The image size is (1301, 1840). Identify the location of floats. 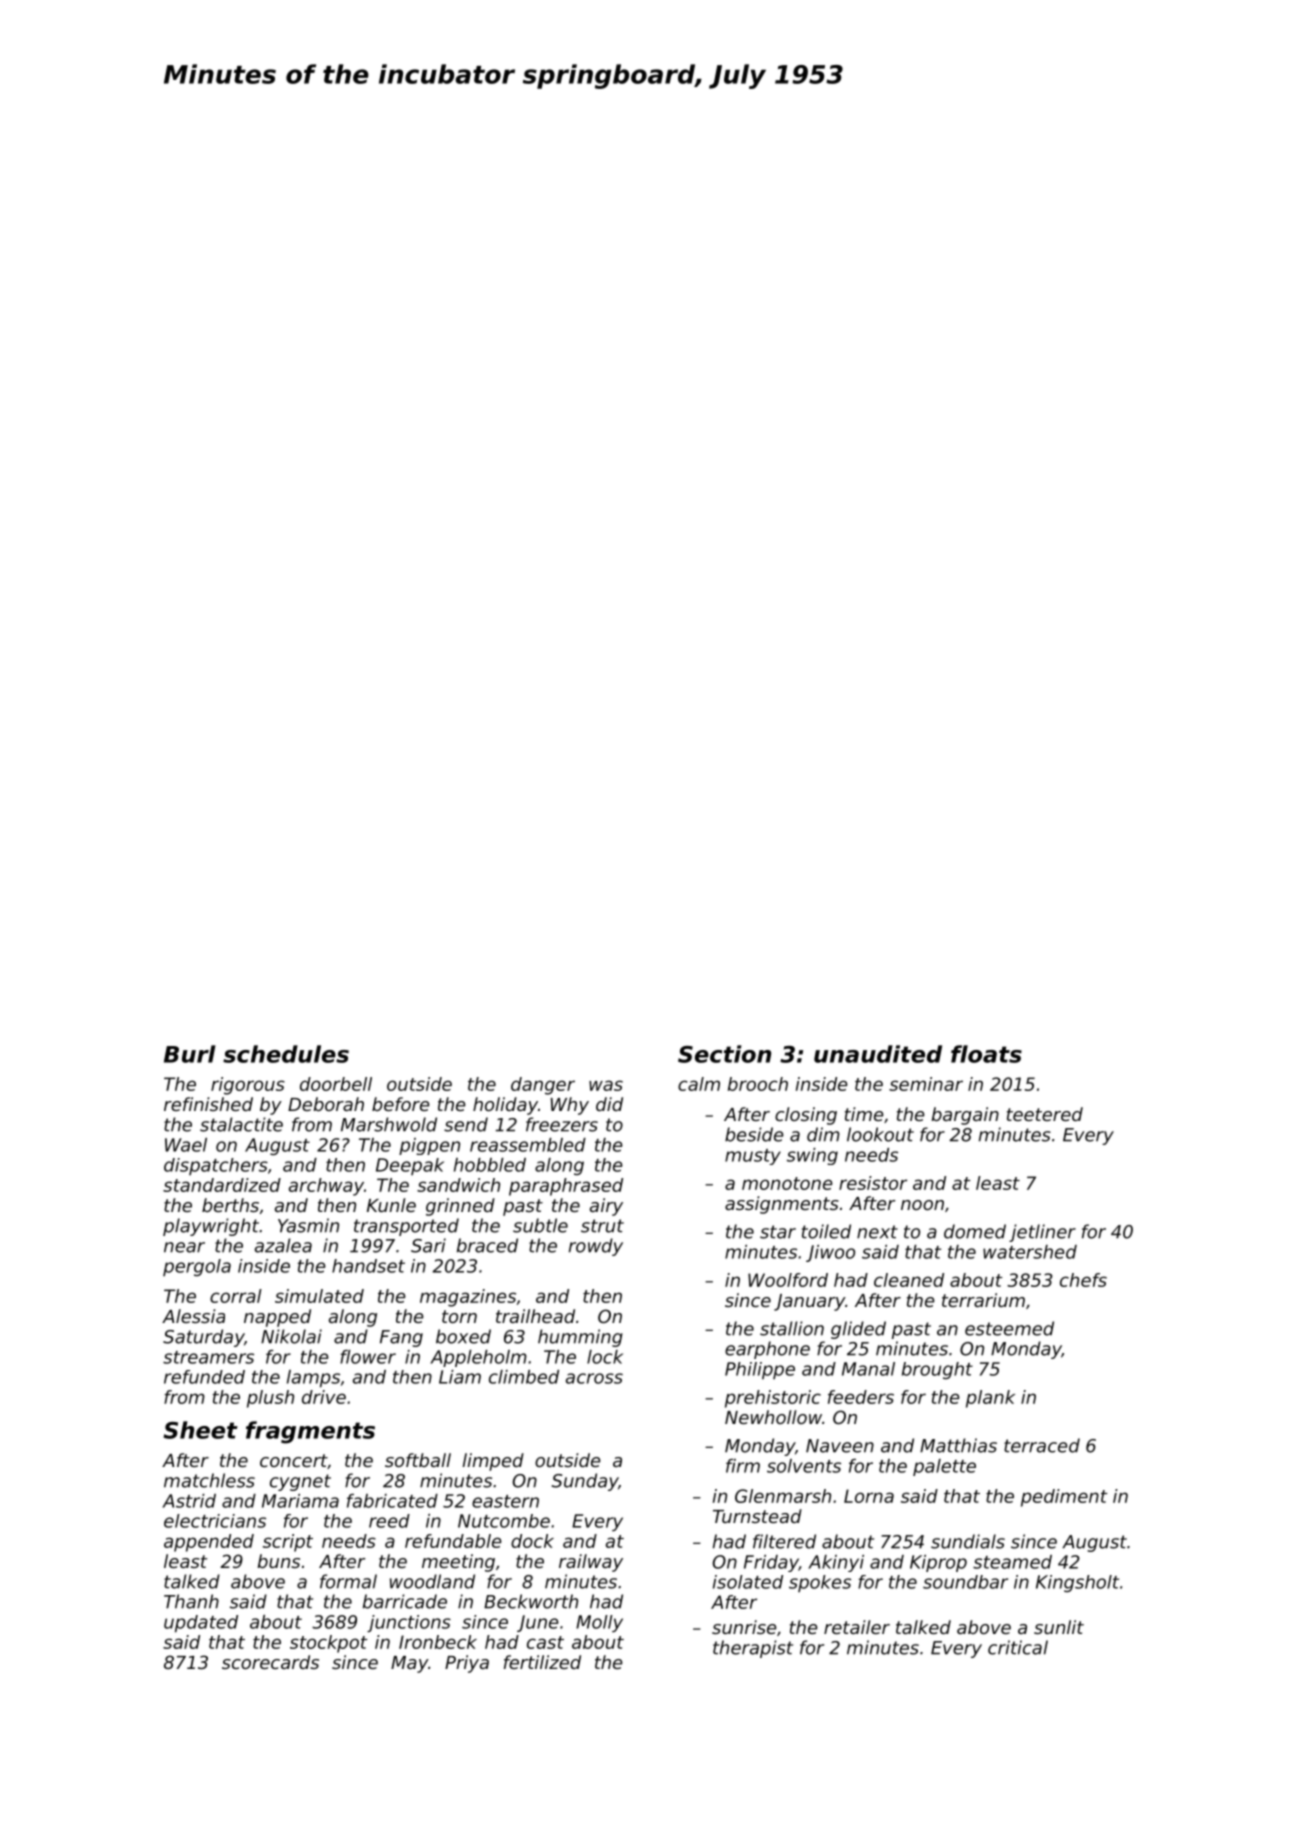
(986, 1054).
